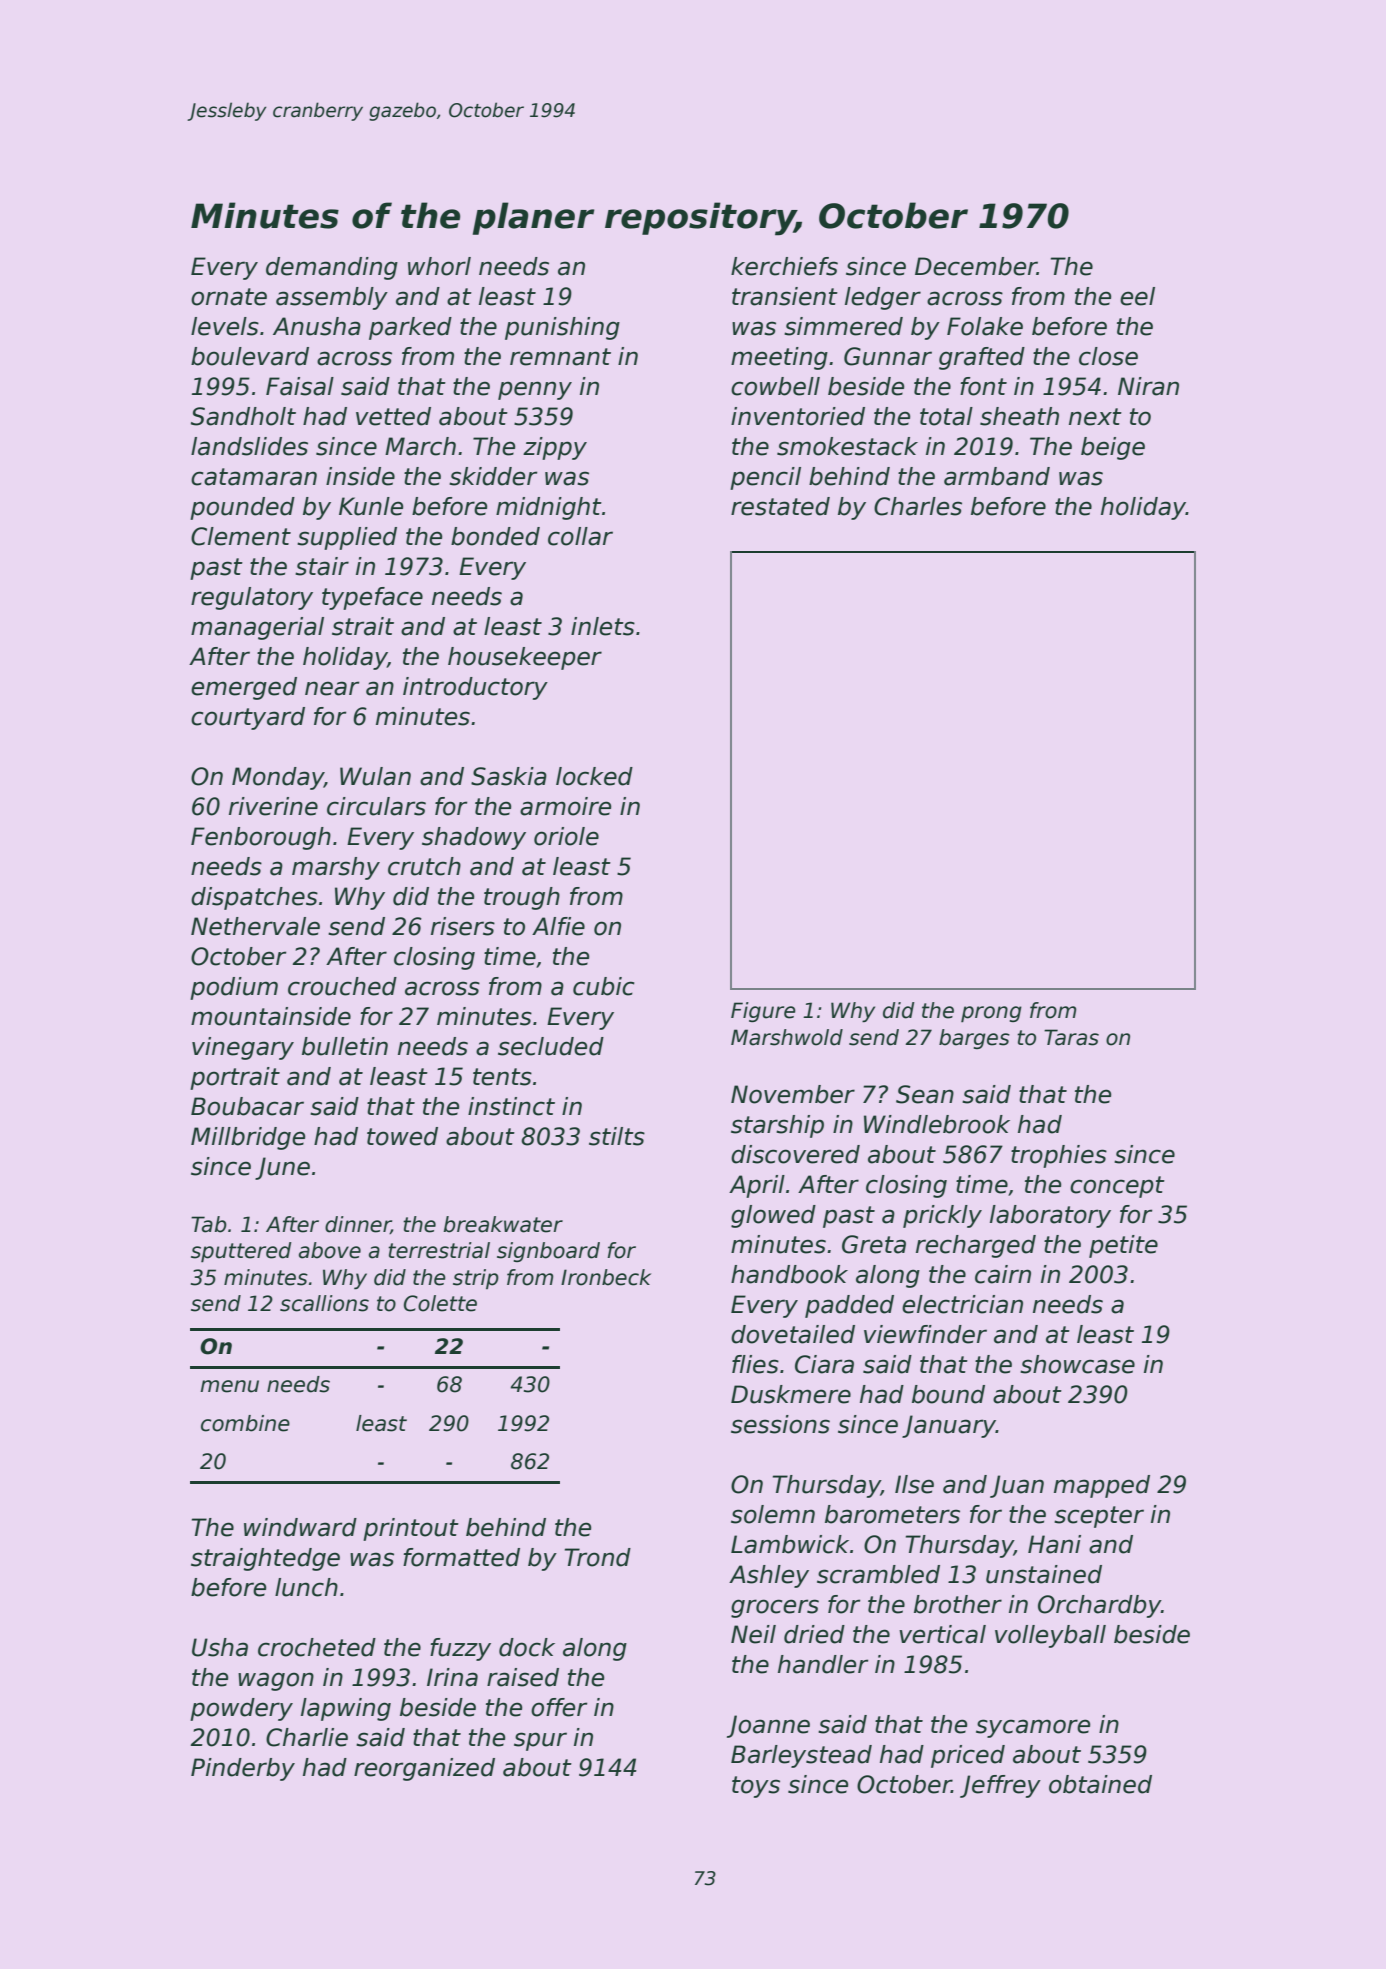  What do you see at coordinates (1137, 296) in the screenshot?
I see `eel` at bounding box center [1137, 296].
